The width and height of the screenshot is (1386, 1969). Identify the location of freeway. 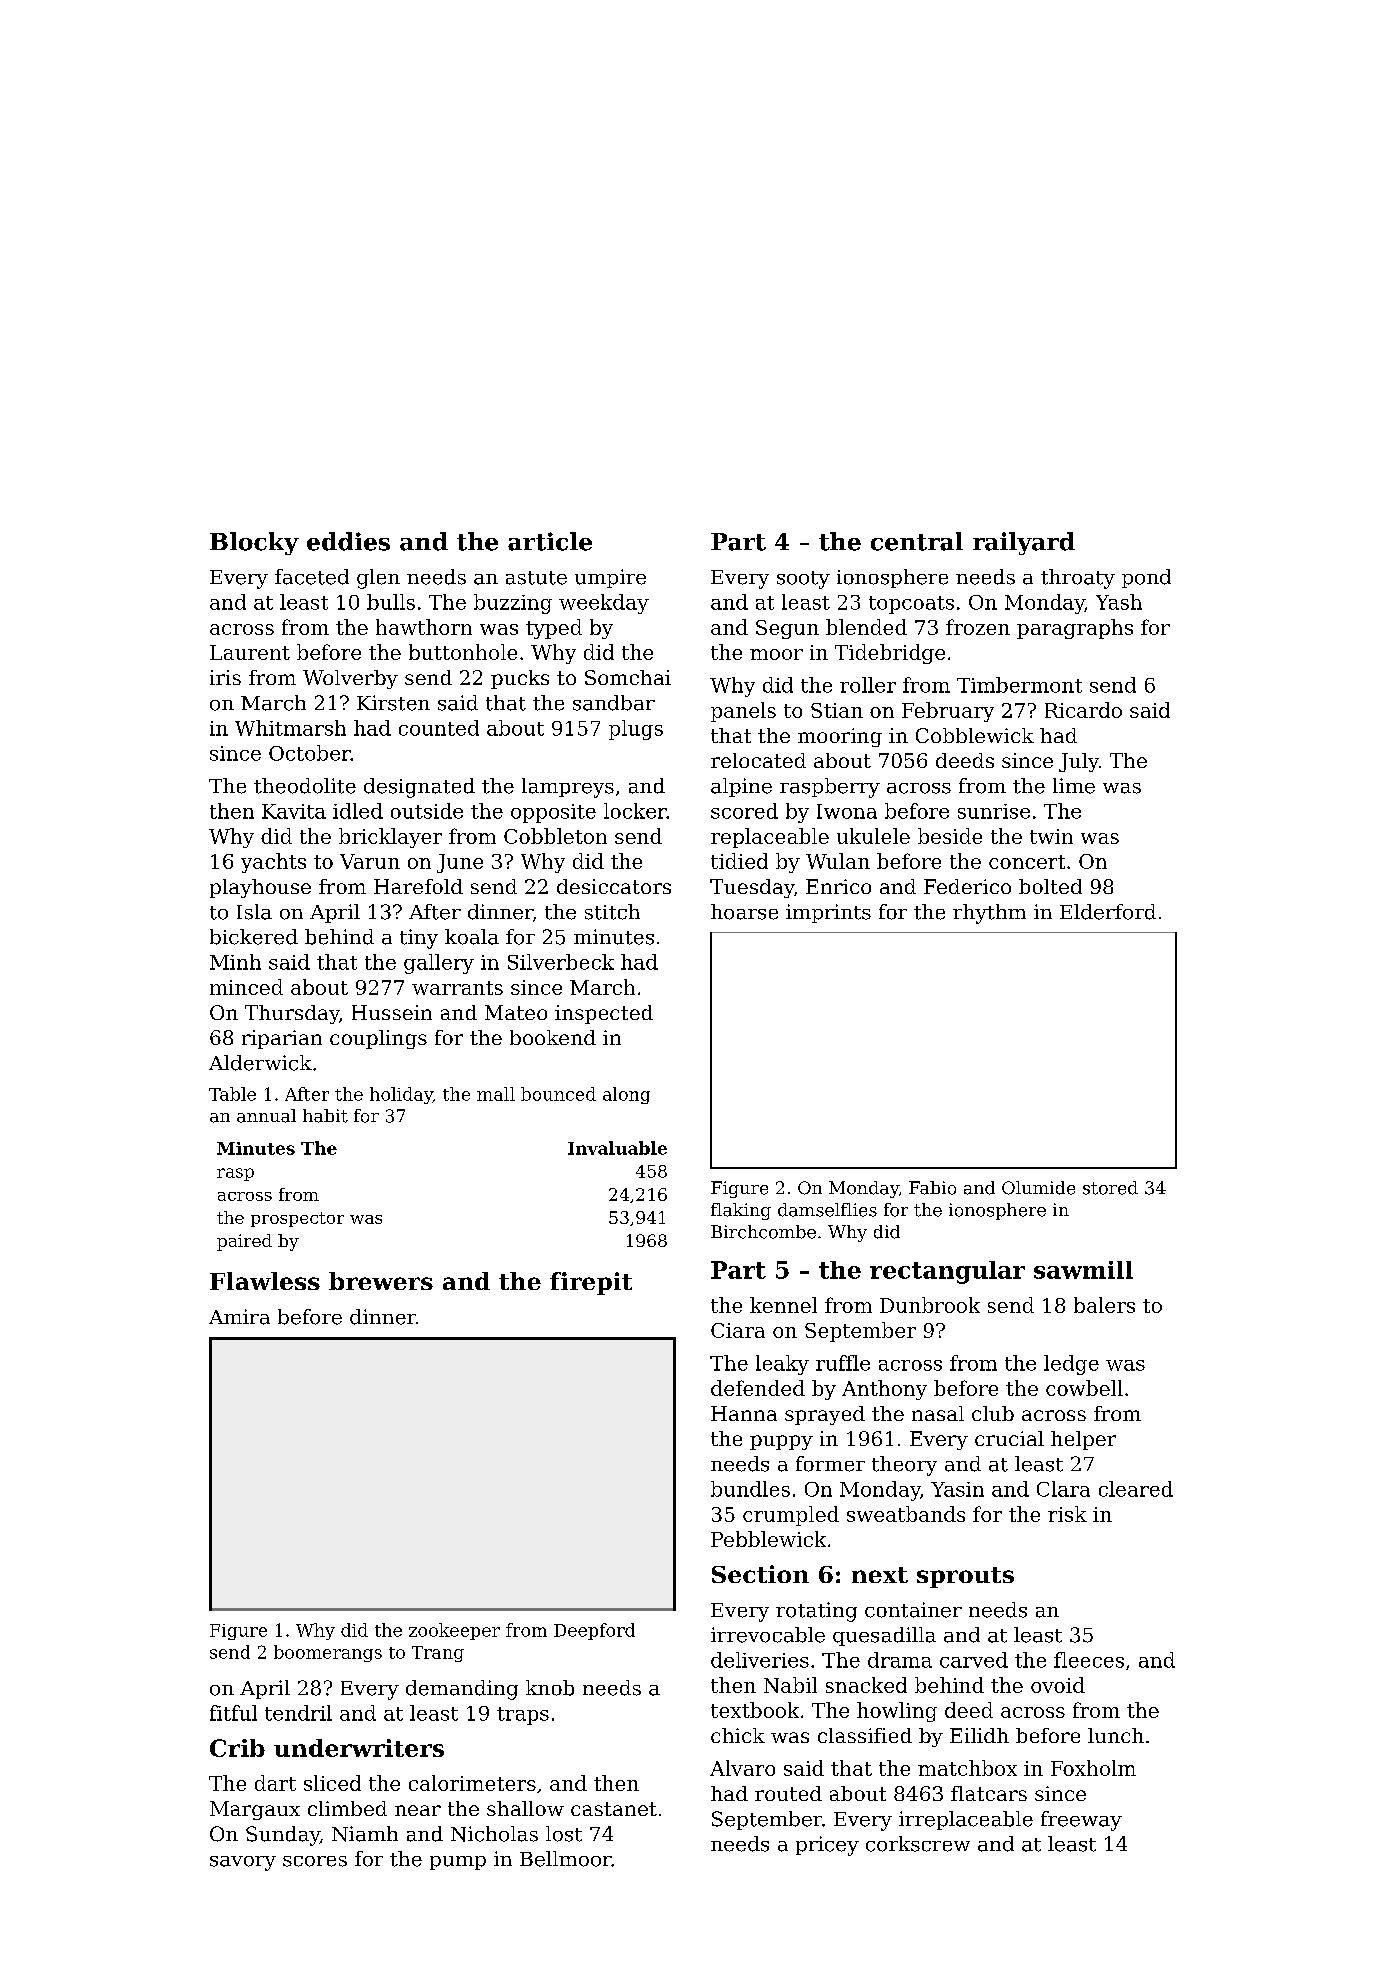
(1081, 1821).
